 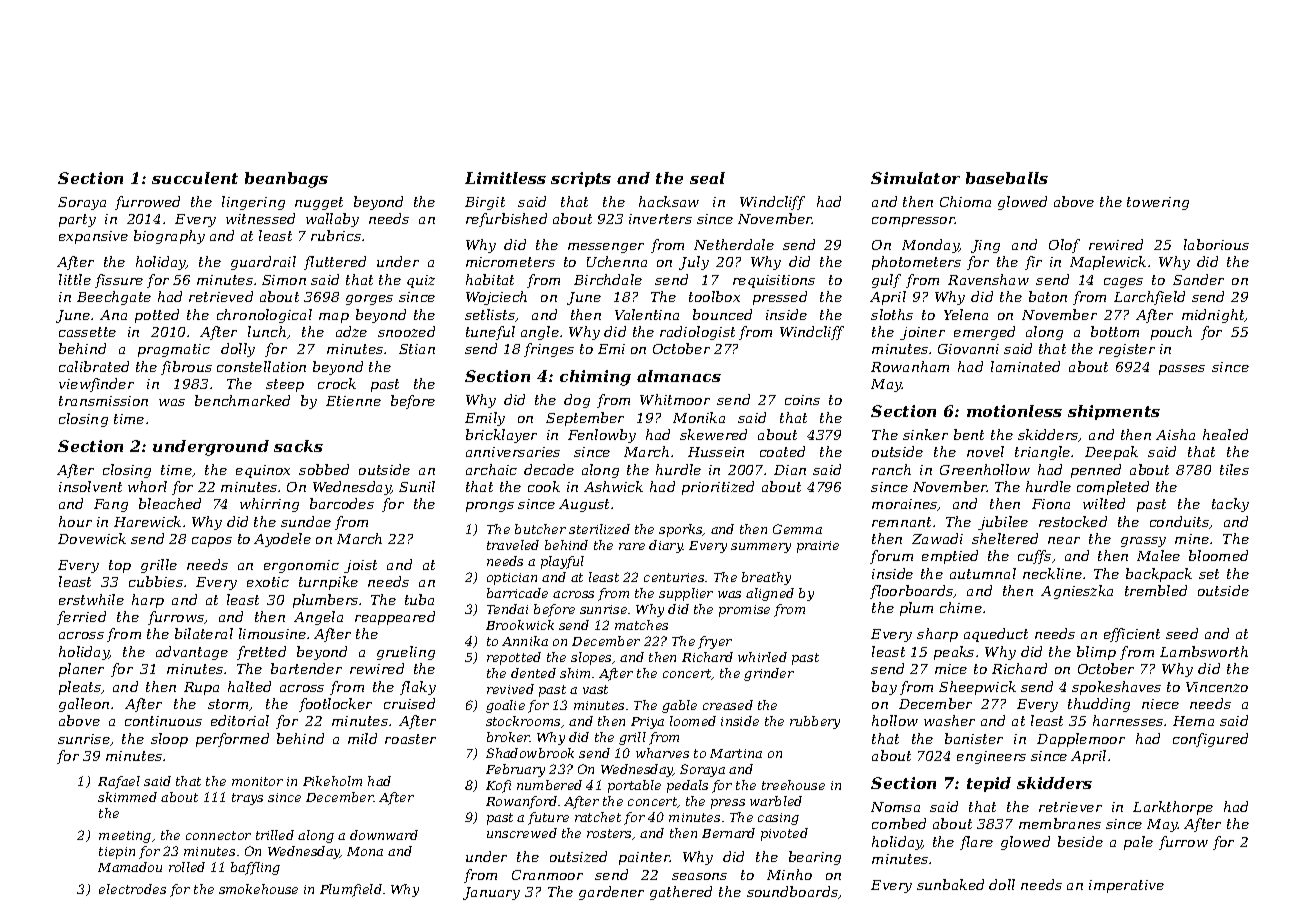 I want to click on Mona, so click(x=365, y=851).
